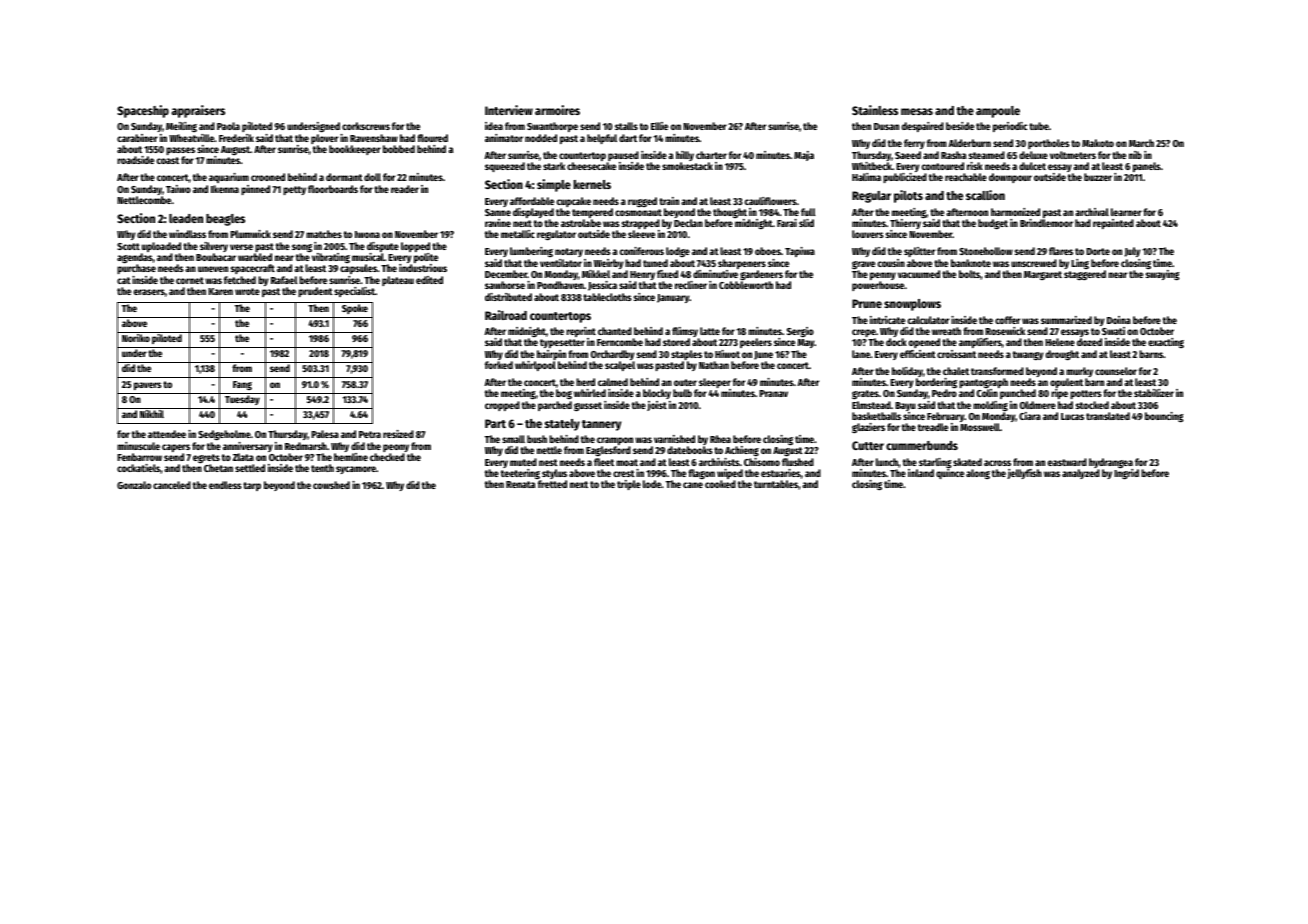 The image size is (1308, 924). What do you see at coordinates (331, 485) in the document?
I see `cowshed` at bounding box center [331, 485].
